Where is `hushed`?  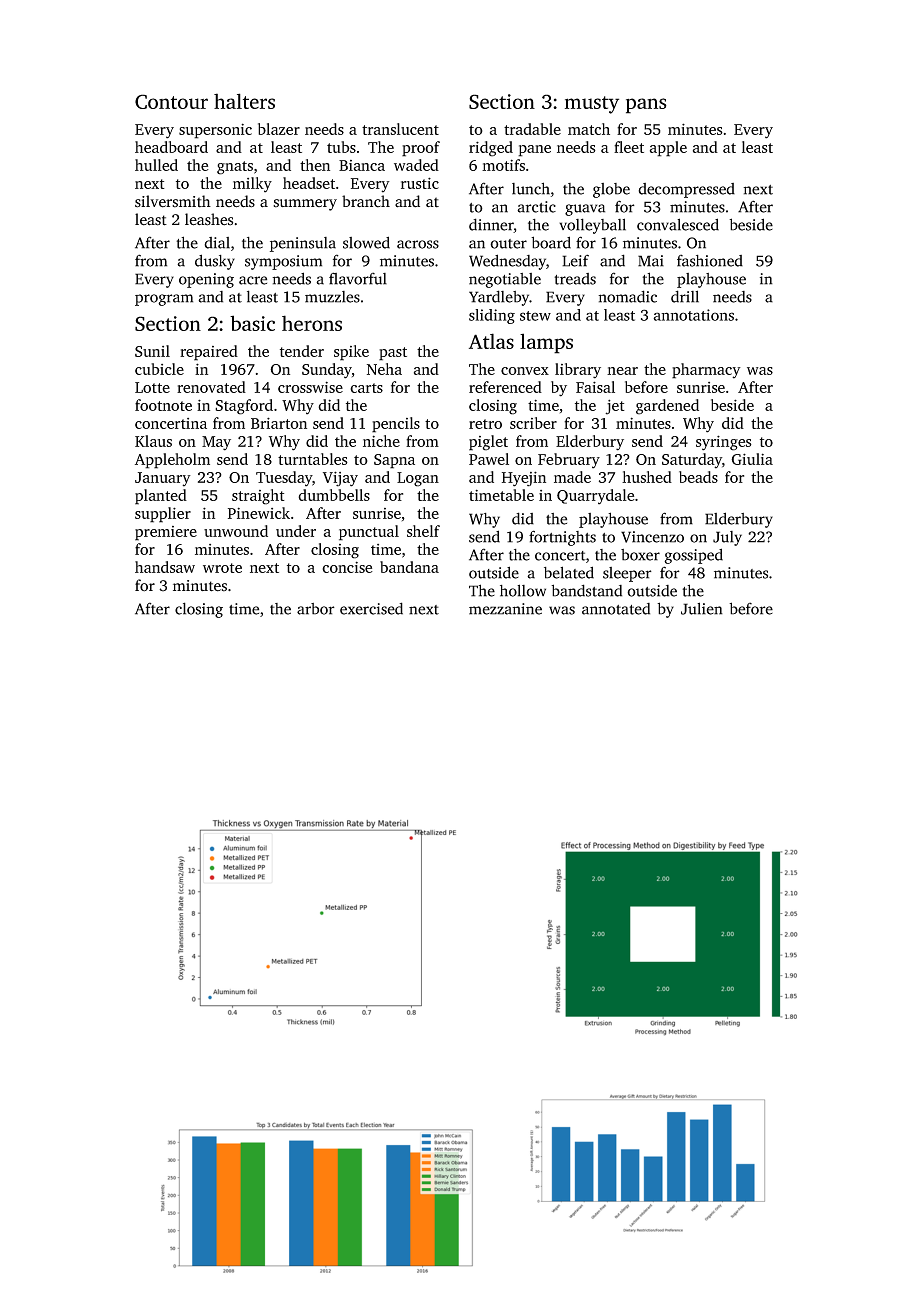 hushed is located at coordinates (647, 477).
